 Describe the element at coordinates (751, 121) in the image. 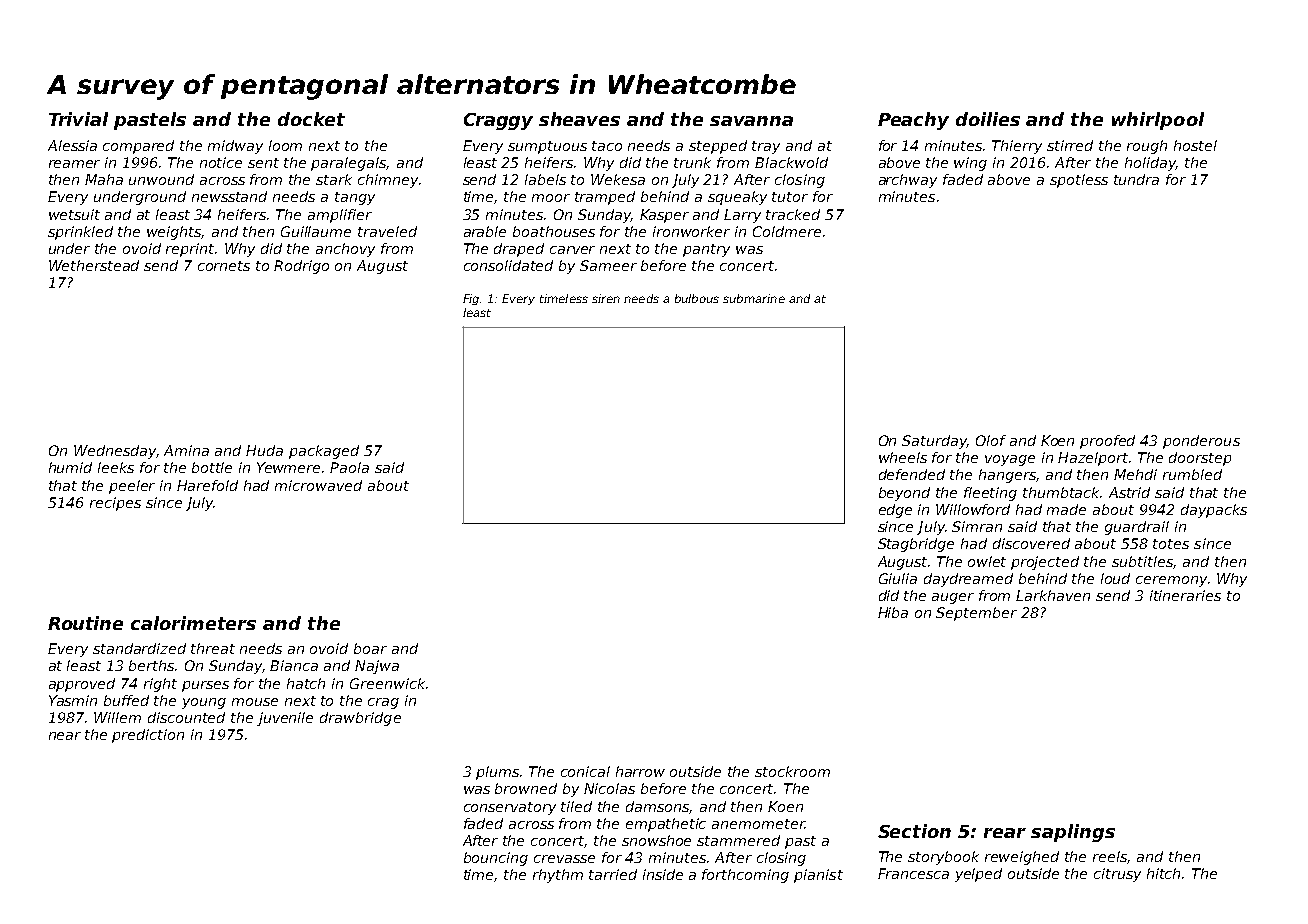

I see `savanna` at that location.
